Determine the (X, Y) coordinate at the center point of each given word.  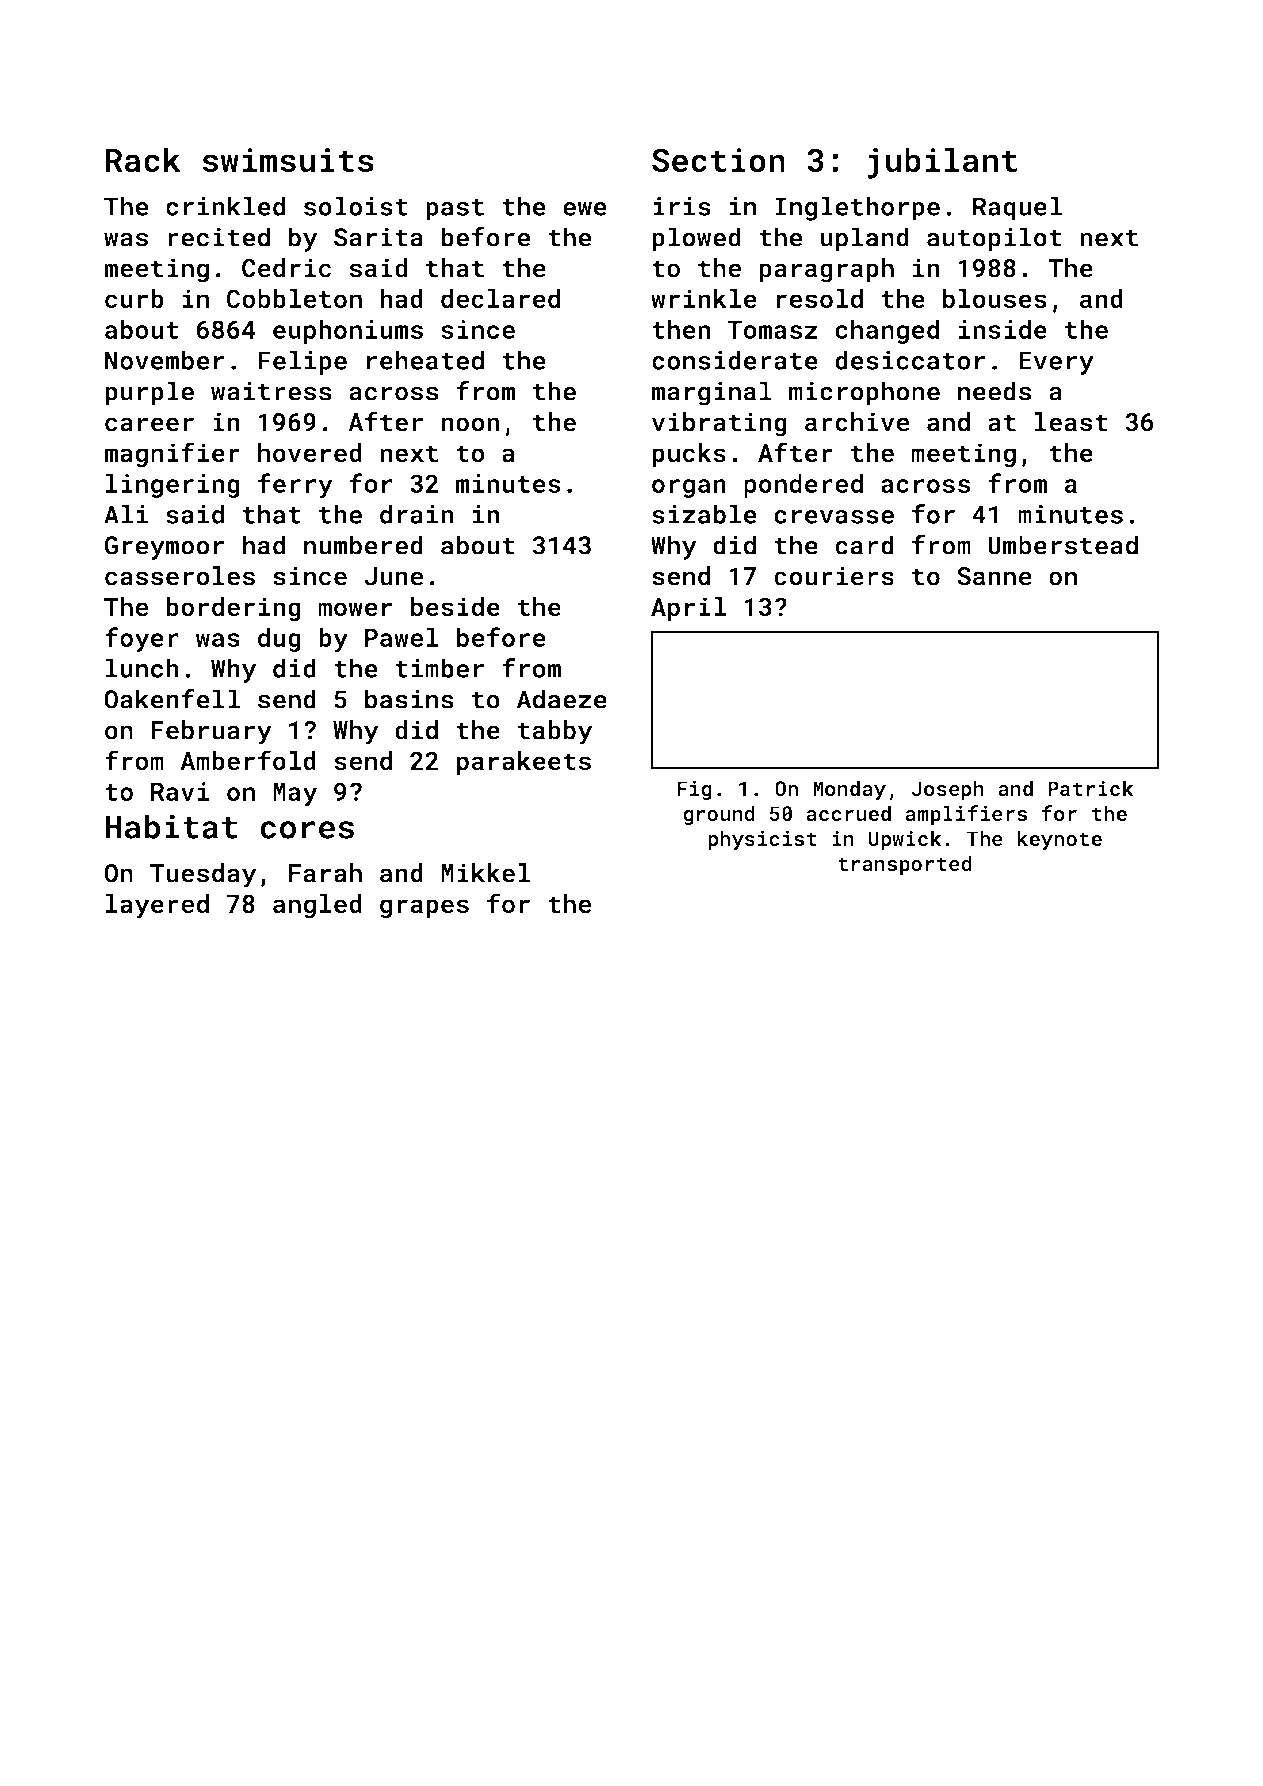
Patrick (1091, 788)
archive (857, 422)
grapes (424, 909)
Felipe (302, 362)
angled (317, 906)
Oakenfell (172, 699)
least (1071, 422)
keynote (1059, 840)
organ (689, 488)
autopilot (994, 239)
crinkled (225, 206)
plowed (696, 239)
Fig (694, 791)
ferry (295, 485)
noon (470, 424)
